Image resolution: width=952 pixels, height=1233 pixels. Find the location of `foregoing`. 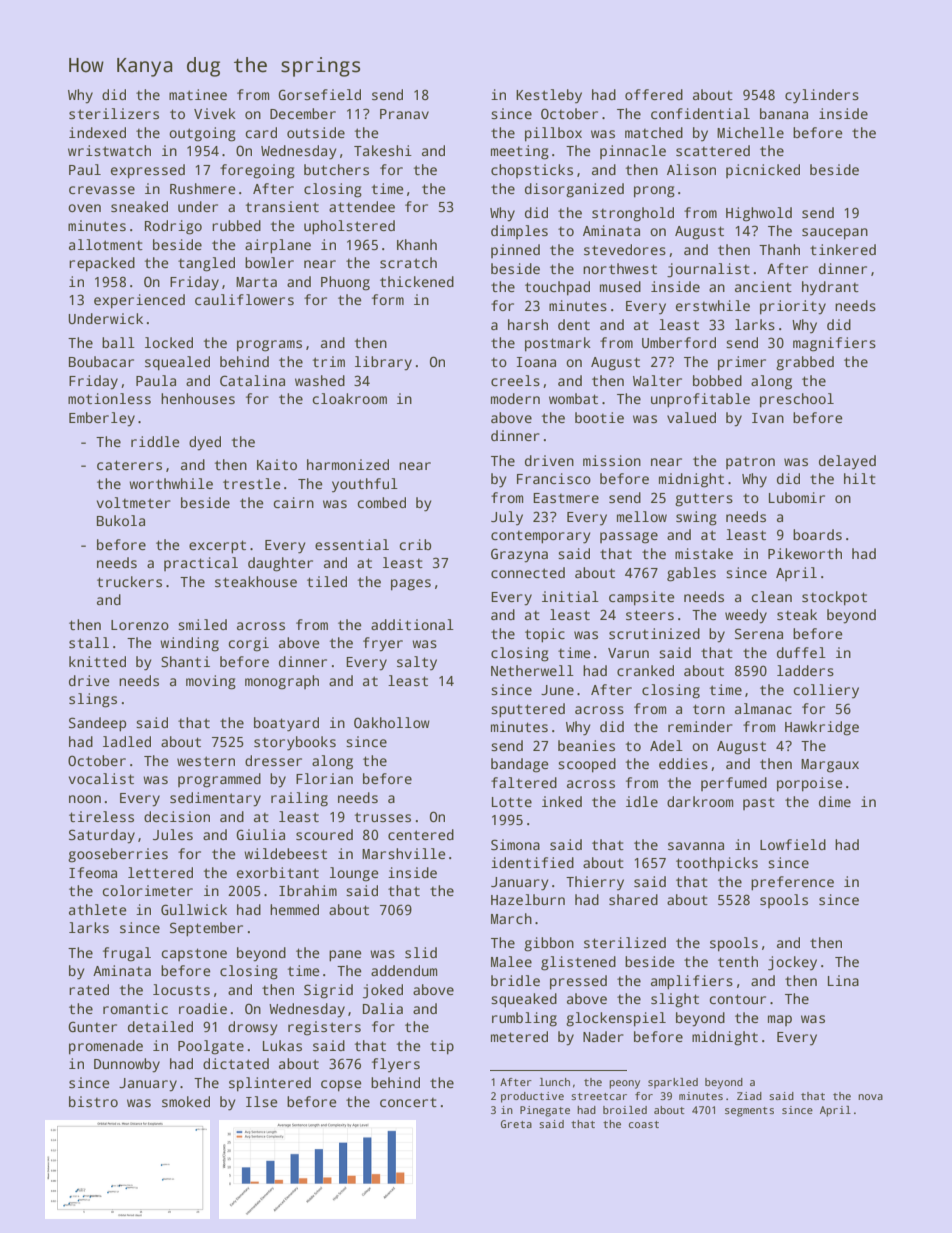

foregoing is located at coordinates (257, 171).
